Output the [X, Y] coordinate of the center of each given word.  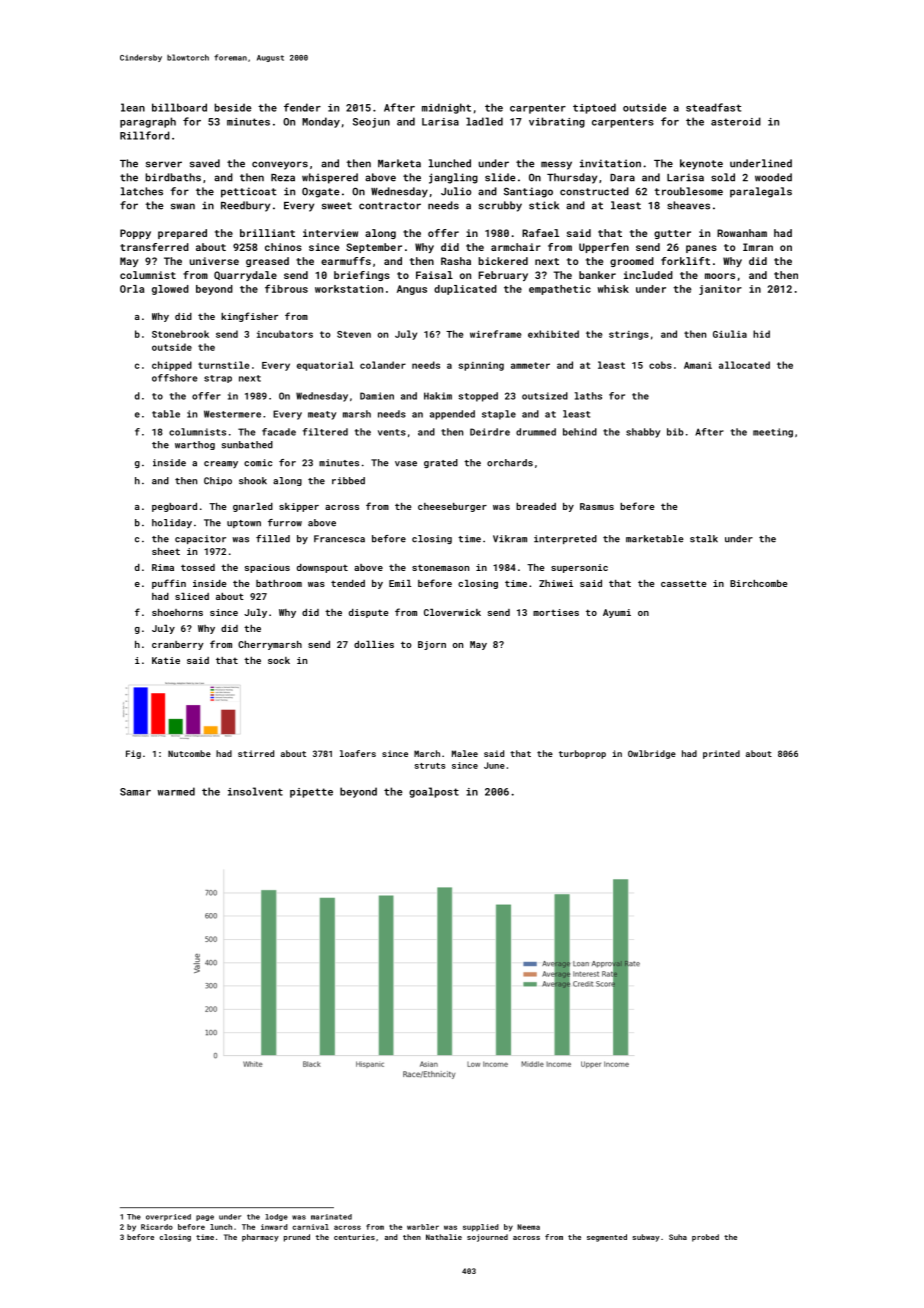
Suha [678, 1237]
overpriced [168, 1217]
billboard [179, 107]
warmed [176, 791]
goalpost [434, 792]
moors [720, 276]
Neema [528, 1227]
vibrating [557, 122]
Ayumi [617, 613]
